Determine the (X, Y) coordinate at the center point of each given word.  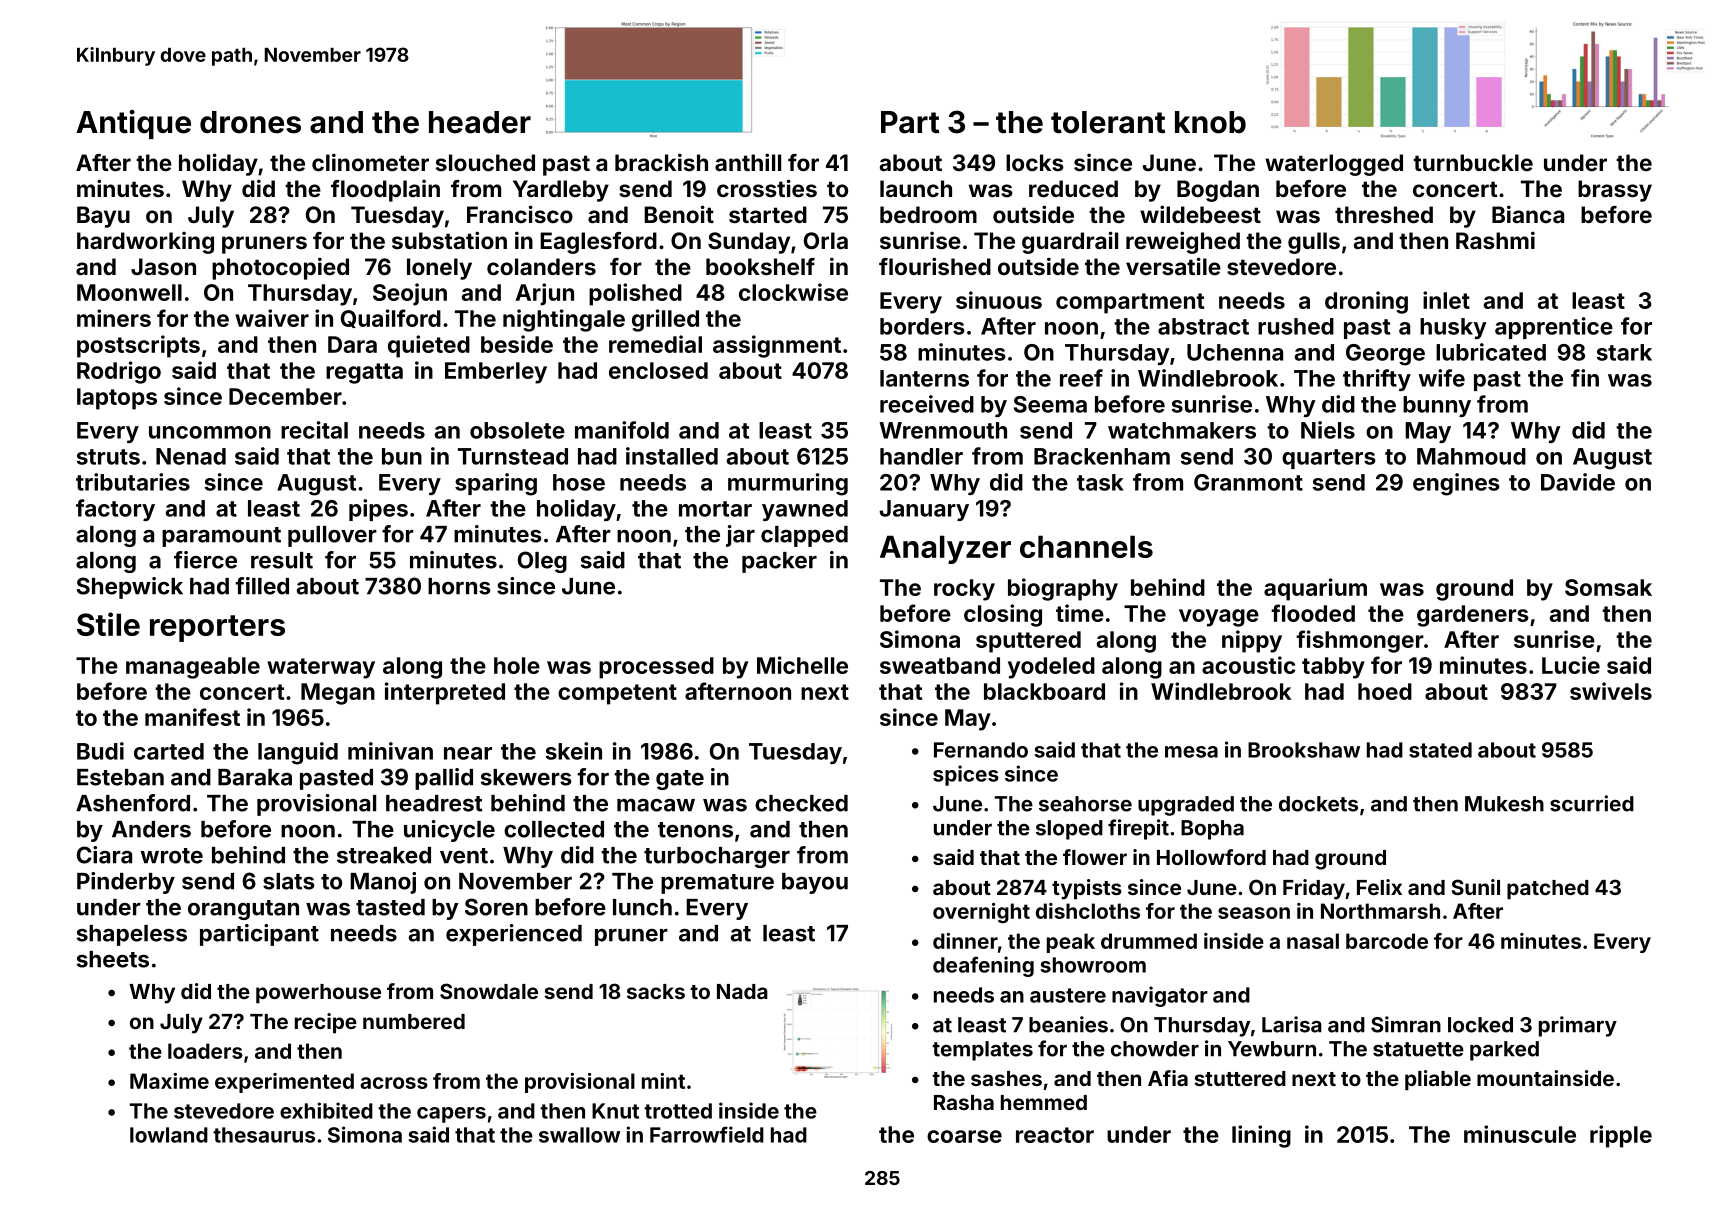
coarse (964, 1136)
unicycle (449, 831)
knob (1210, 122)
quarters (1329, 459)
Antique (133, 124)
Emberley (496, 373)
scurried (1592, 803)
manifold (622, 430)
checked (801, 803)
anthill (748, 162)
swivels (1611, 691)
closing (1003, 615)
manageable (193, 668)
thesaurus (264, 1135)
